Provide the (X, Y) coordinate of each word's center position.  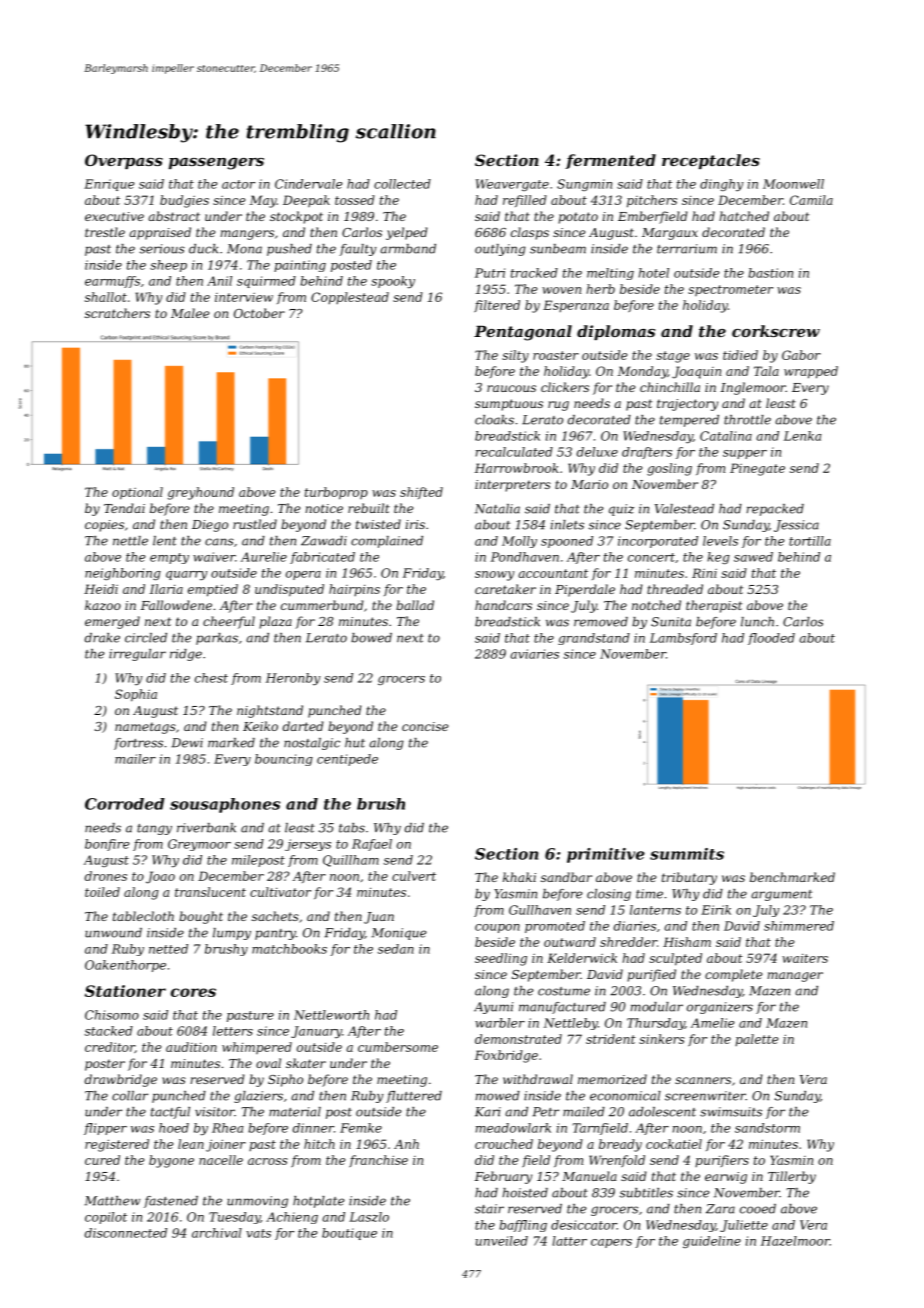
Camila (811, 200)
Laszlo (369, 1217)
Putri (490, 273)
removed (601, 622)
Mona (244, 249)
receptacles (711, 161)
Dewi (187, 743)
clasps (530, 233)
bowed (371, 638)
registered (117, 1145)
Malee (190, 313)
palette (756, 1040)
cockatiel (674, 1144)
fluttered (414, 1097)
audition (191, 1047)
